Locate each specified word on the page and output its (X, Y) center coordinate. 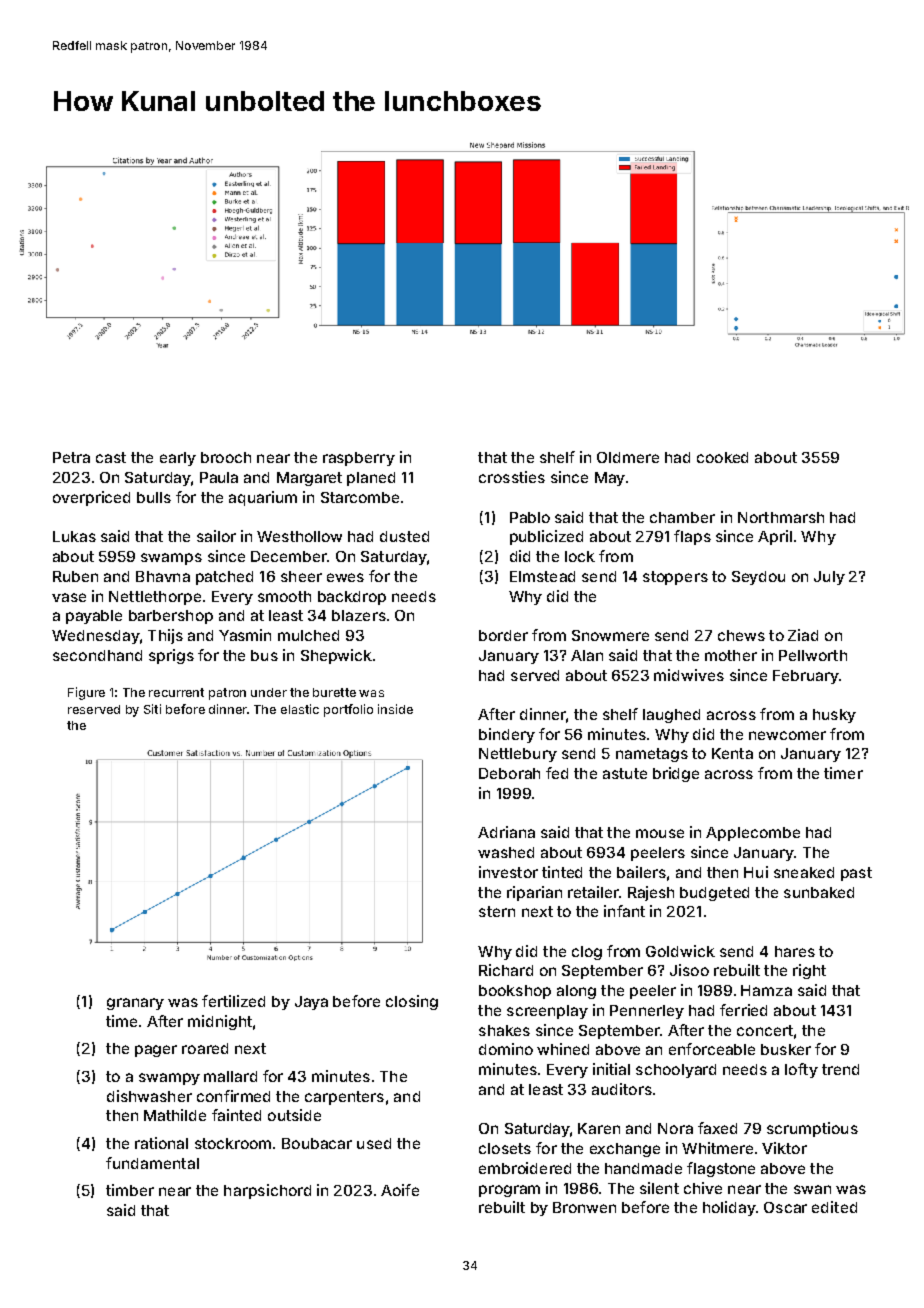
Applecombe (753, 834)
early (178, 459)
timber (130, 1190)
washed (506, 852)
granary (135, 1004)
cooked (722, 457)
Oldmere (628, 457)
